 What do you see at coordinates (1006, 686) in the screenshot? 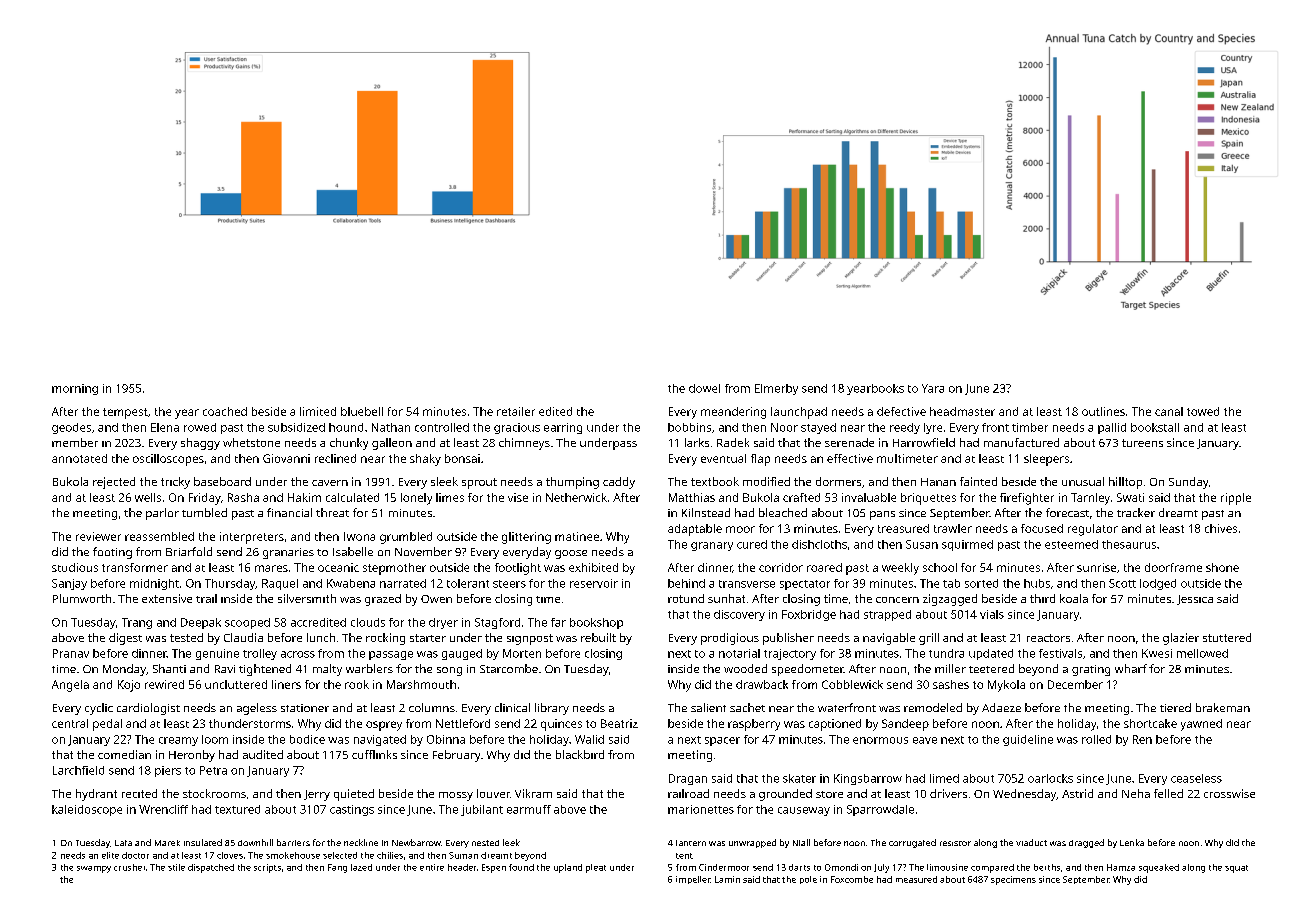
I see `Mykola` at bounding box center [1006, 686].
